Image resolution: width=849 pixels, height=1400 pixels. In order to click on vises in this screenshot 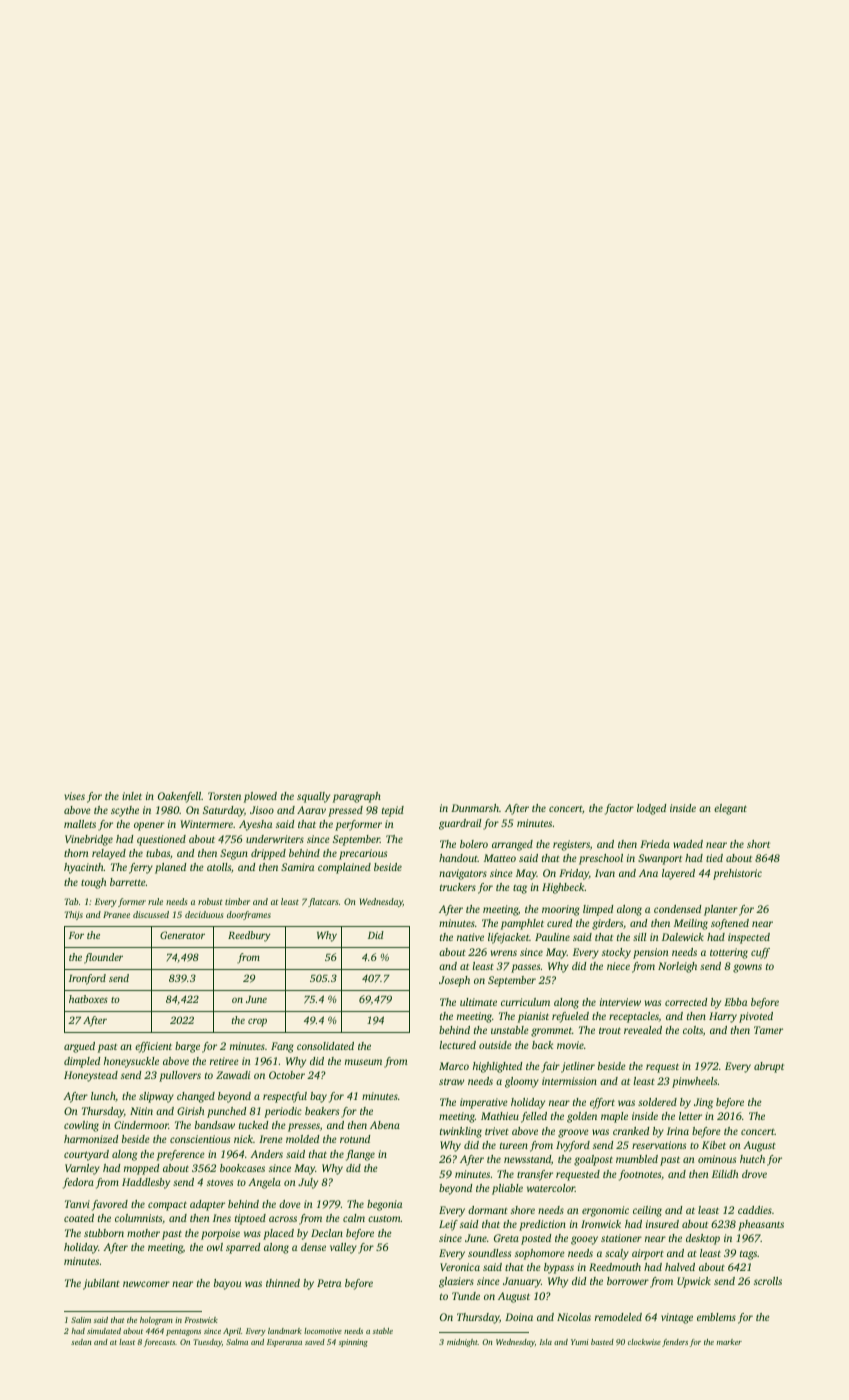, I will do `click(74, 796)`.
